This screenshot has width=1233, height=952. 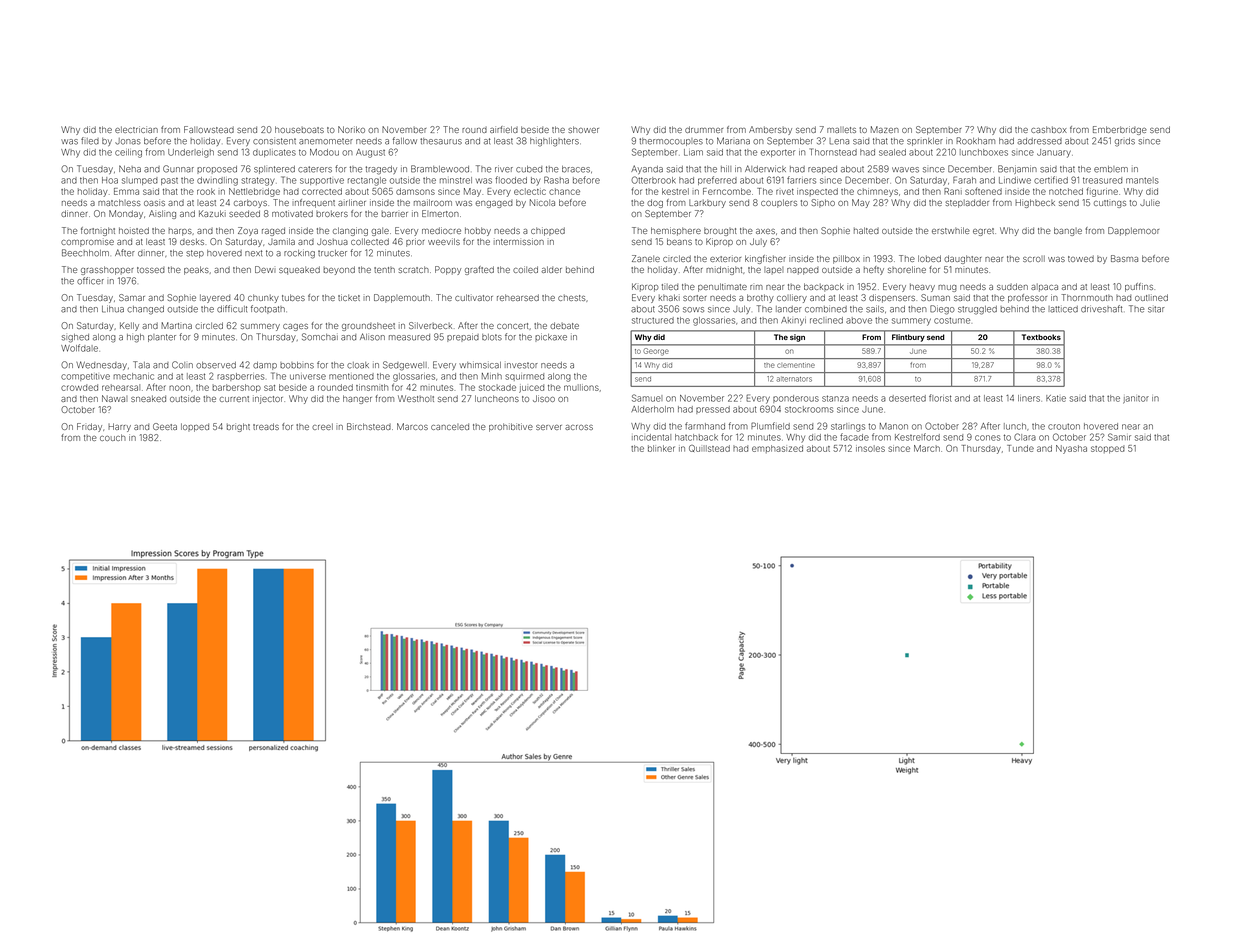 I want to click on chance, so click(x=564, y=191).
